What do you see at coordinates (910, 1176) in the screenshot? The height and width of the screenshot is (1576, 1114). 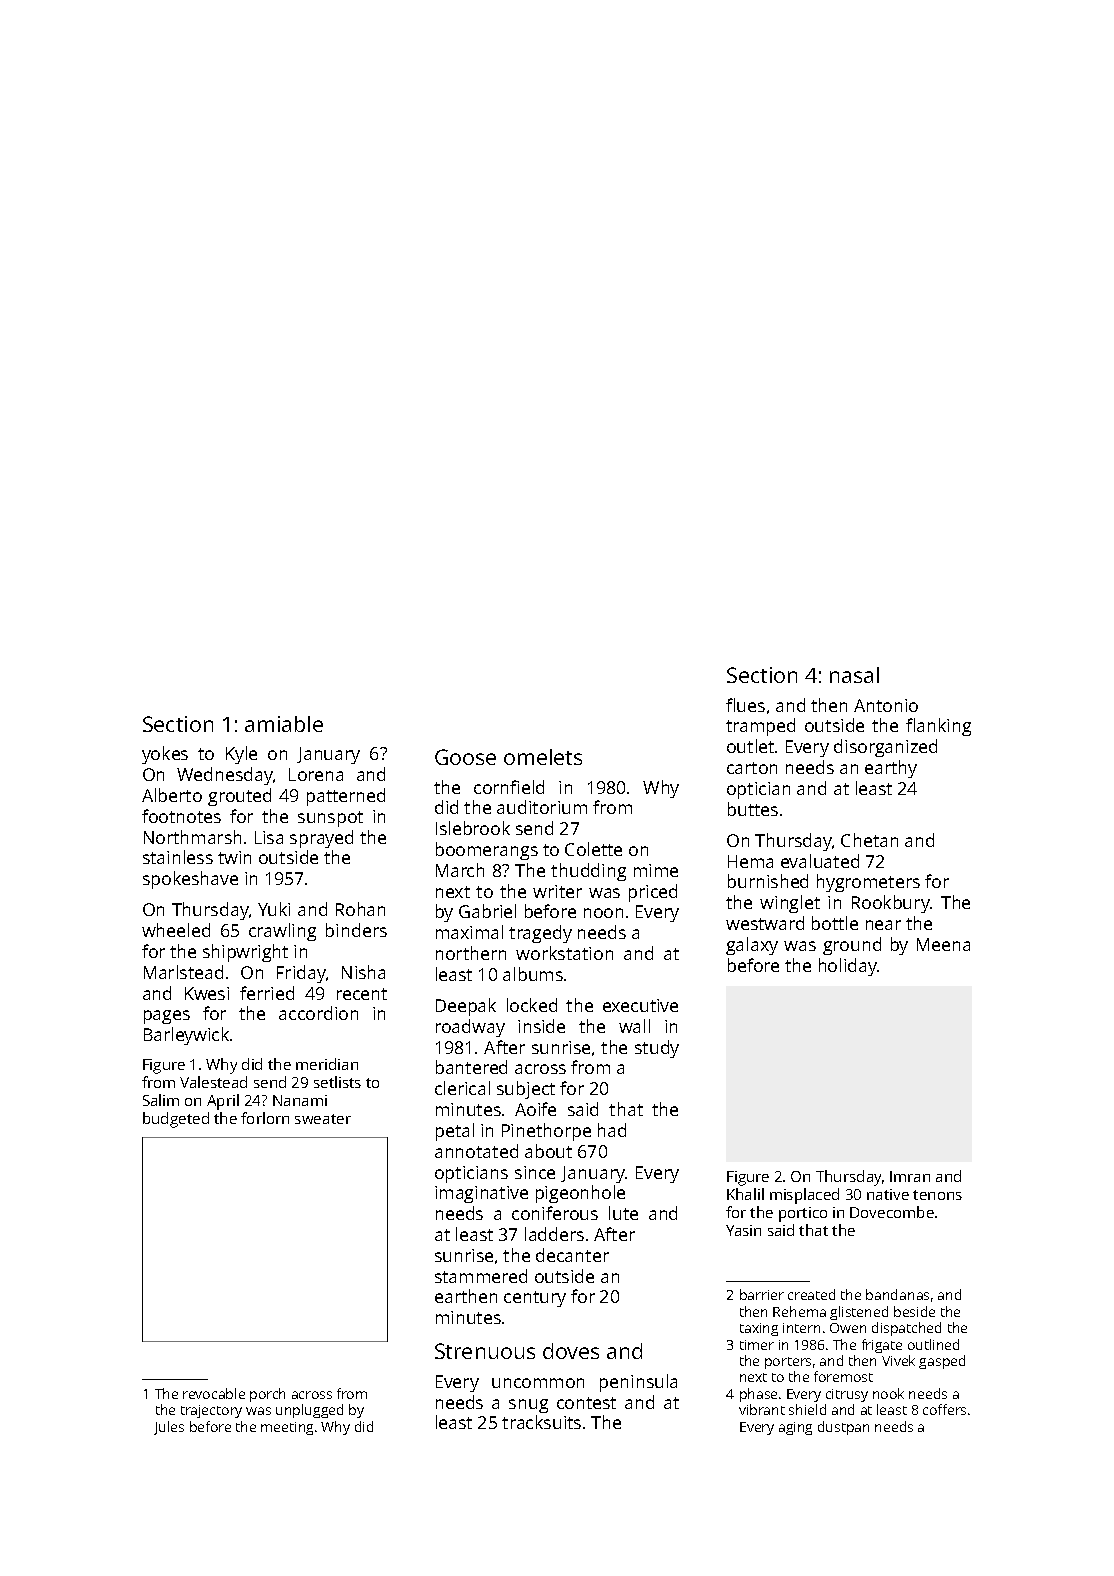 I see `Imran` at bounding box center [910, 1176].
